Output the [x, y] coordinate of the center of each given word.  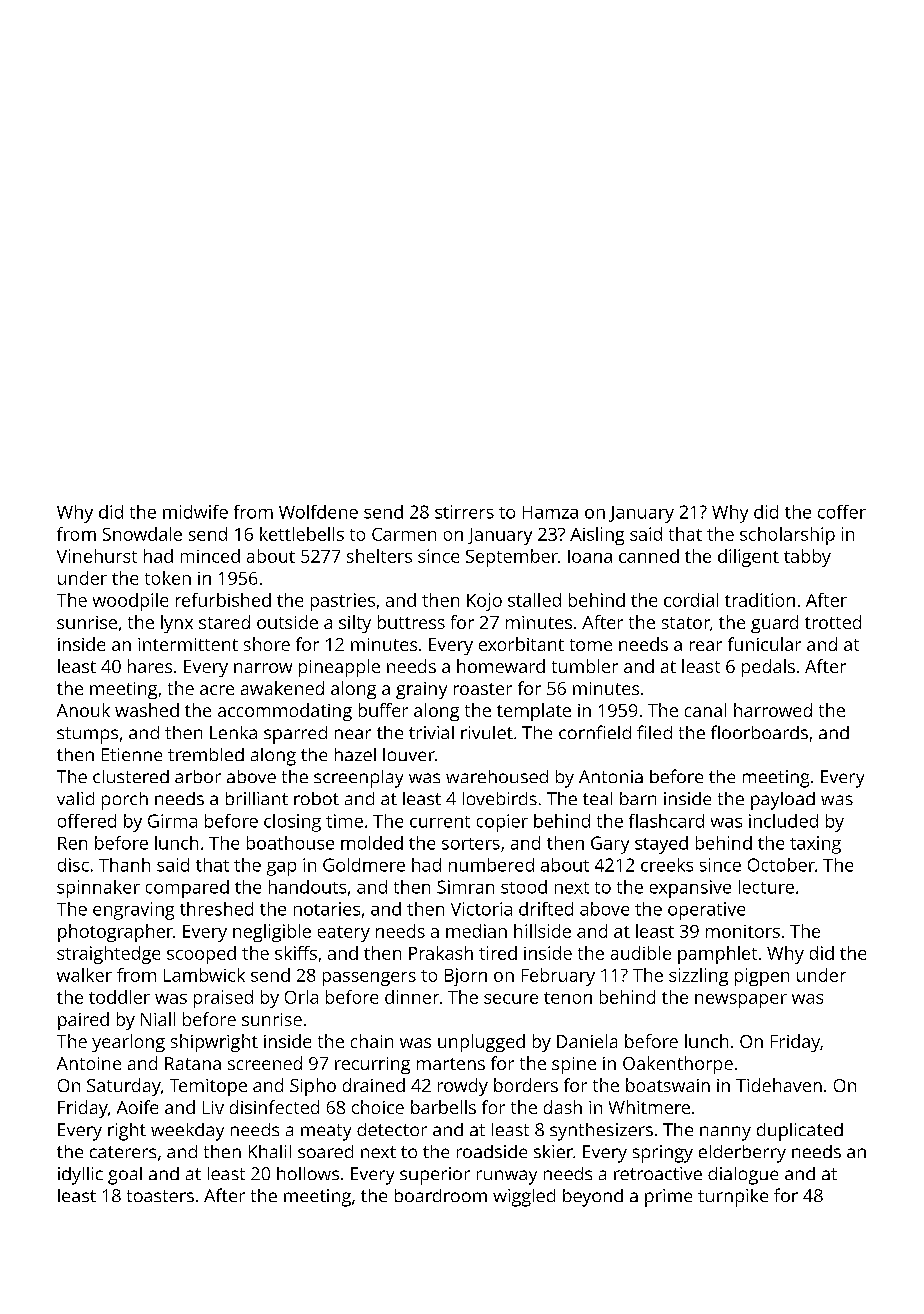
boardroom [441, 1195]
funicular [764, 644]
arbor [198, 776]
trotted [833, 622]
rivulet [487, 732]
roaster [483, 689]
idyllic [80, 1176]
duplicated [800, 1132]
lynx [177, 624]
